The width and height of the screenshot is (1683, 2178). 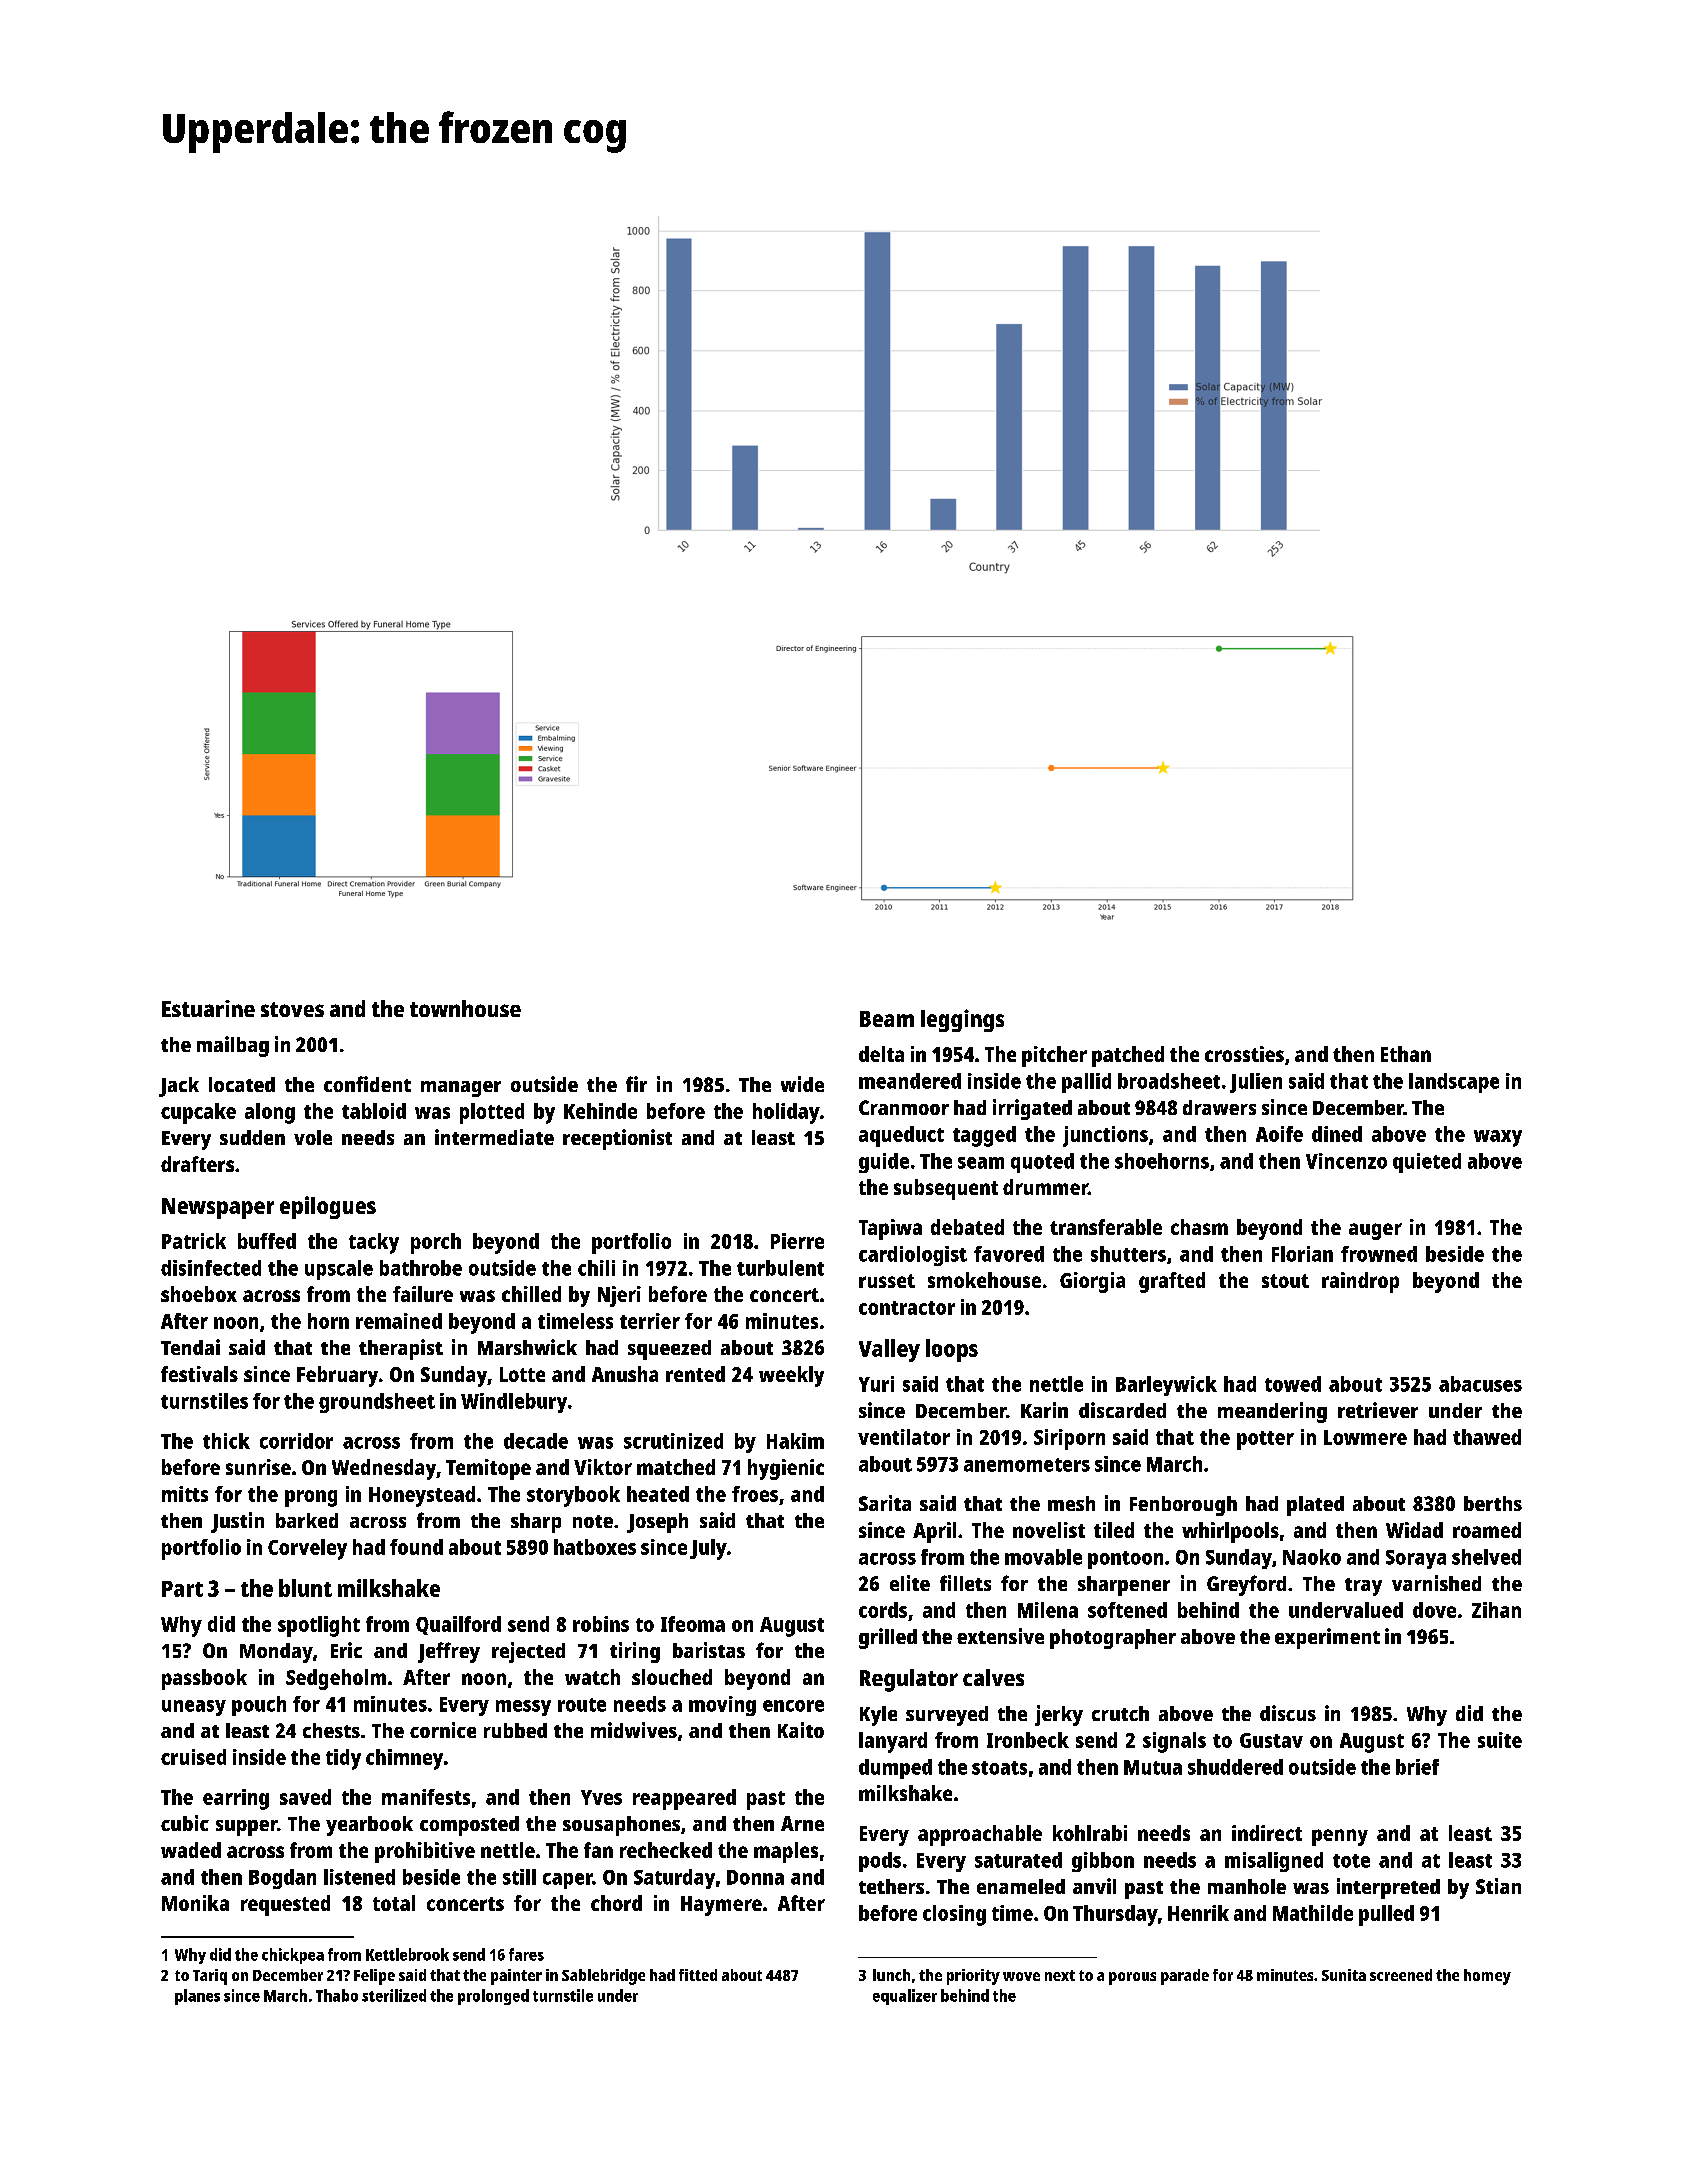 What do you see at coordinates (888, 1638) in the screenshot?
I see `grilled` at bounding box center [888, 1638].
